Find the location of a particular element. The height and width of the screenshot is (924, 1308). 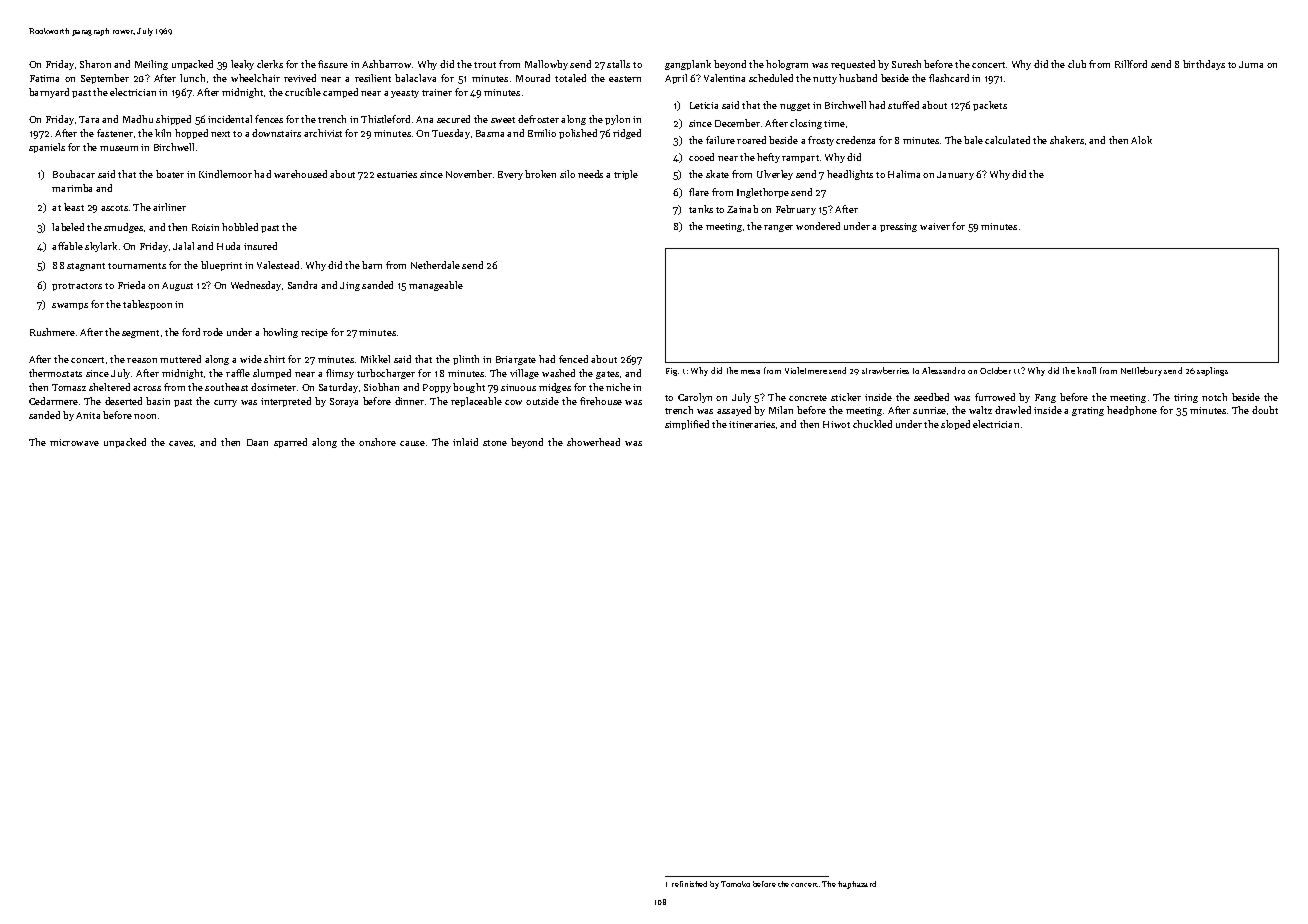

birthdays is located at coordinates (1204, 65).
